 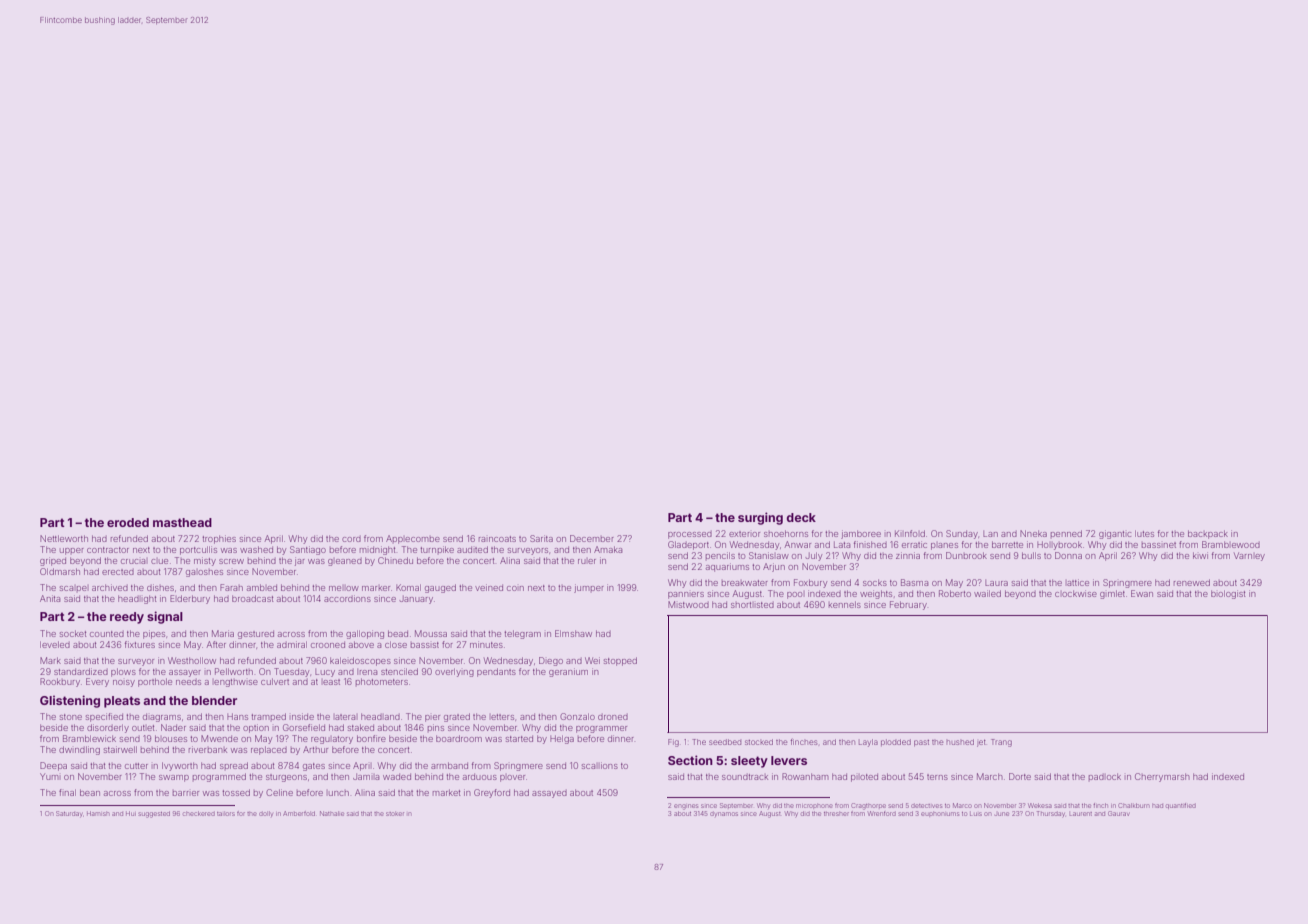 I want to click on Trang, so click(x=1001, y=743).
